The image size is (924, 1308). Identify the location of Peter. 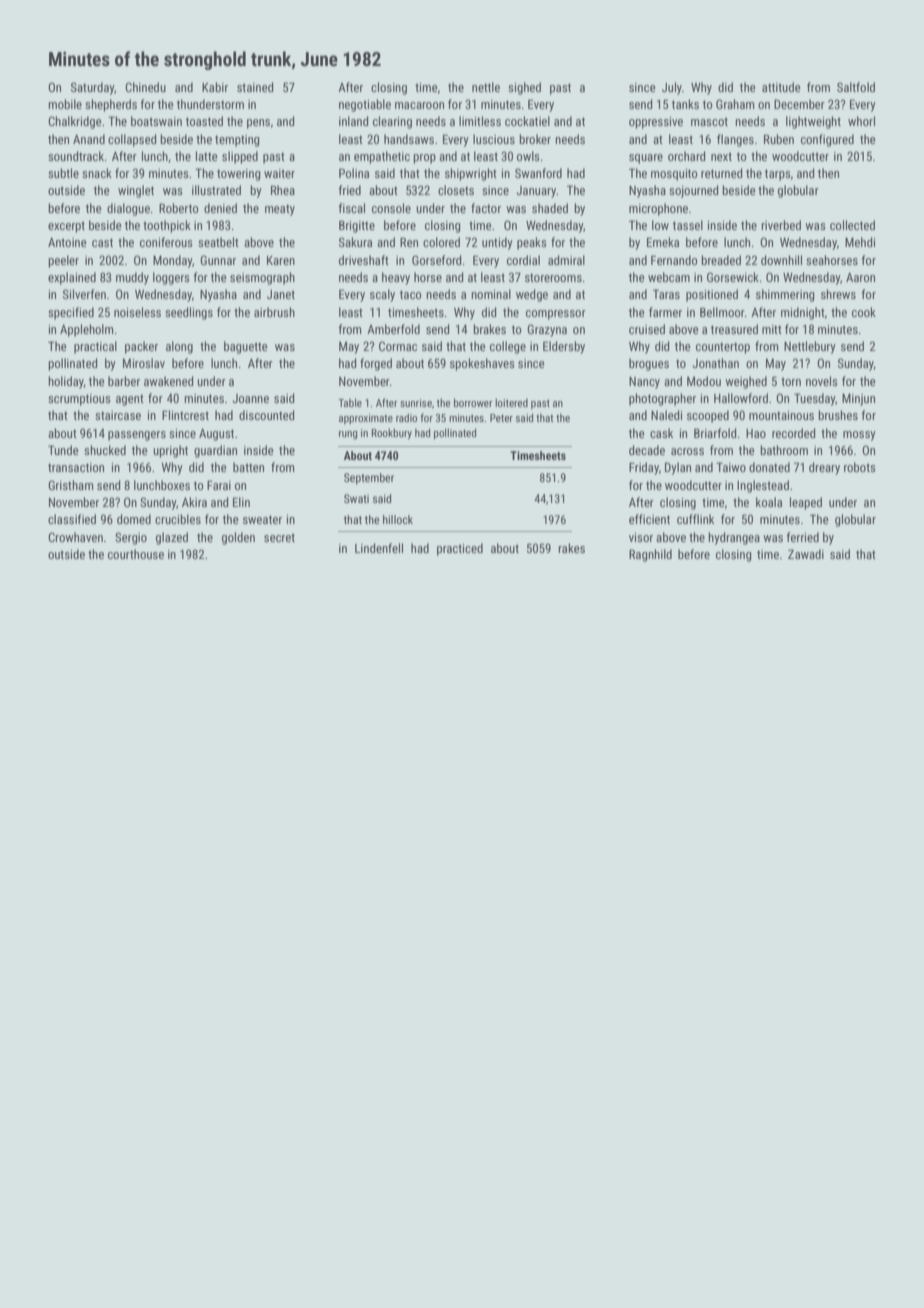
(501, 418).
